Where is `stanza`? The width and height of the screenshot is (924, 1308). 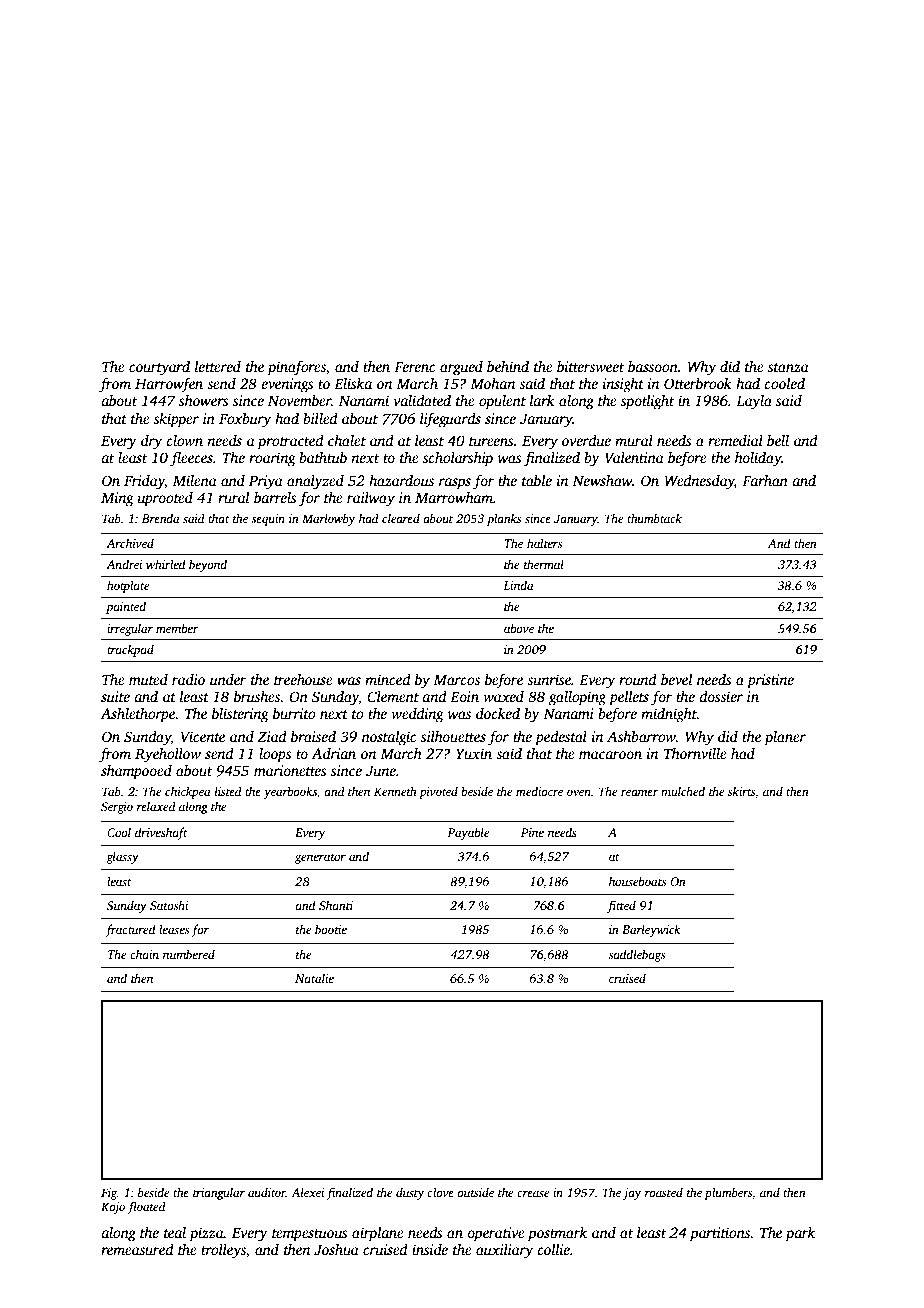
stanza is located at coordinates (788, 367).
